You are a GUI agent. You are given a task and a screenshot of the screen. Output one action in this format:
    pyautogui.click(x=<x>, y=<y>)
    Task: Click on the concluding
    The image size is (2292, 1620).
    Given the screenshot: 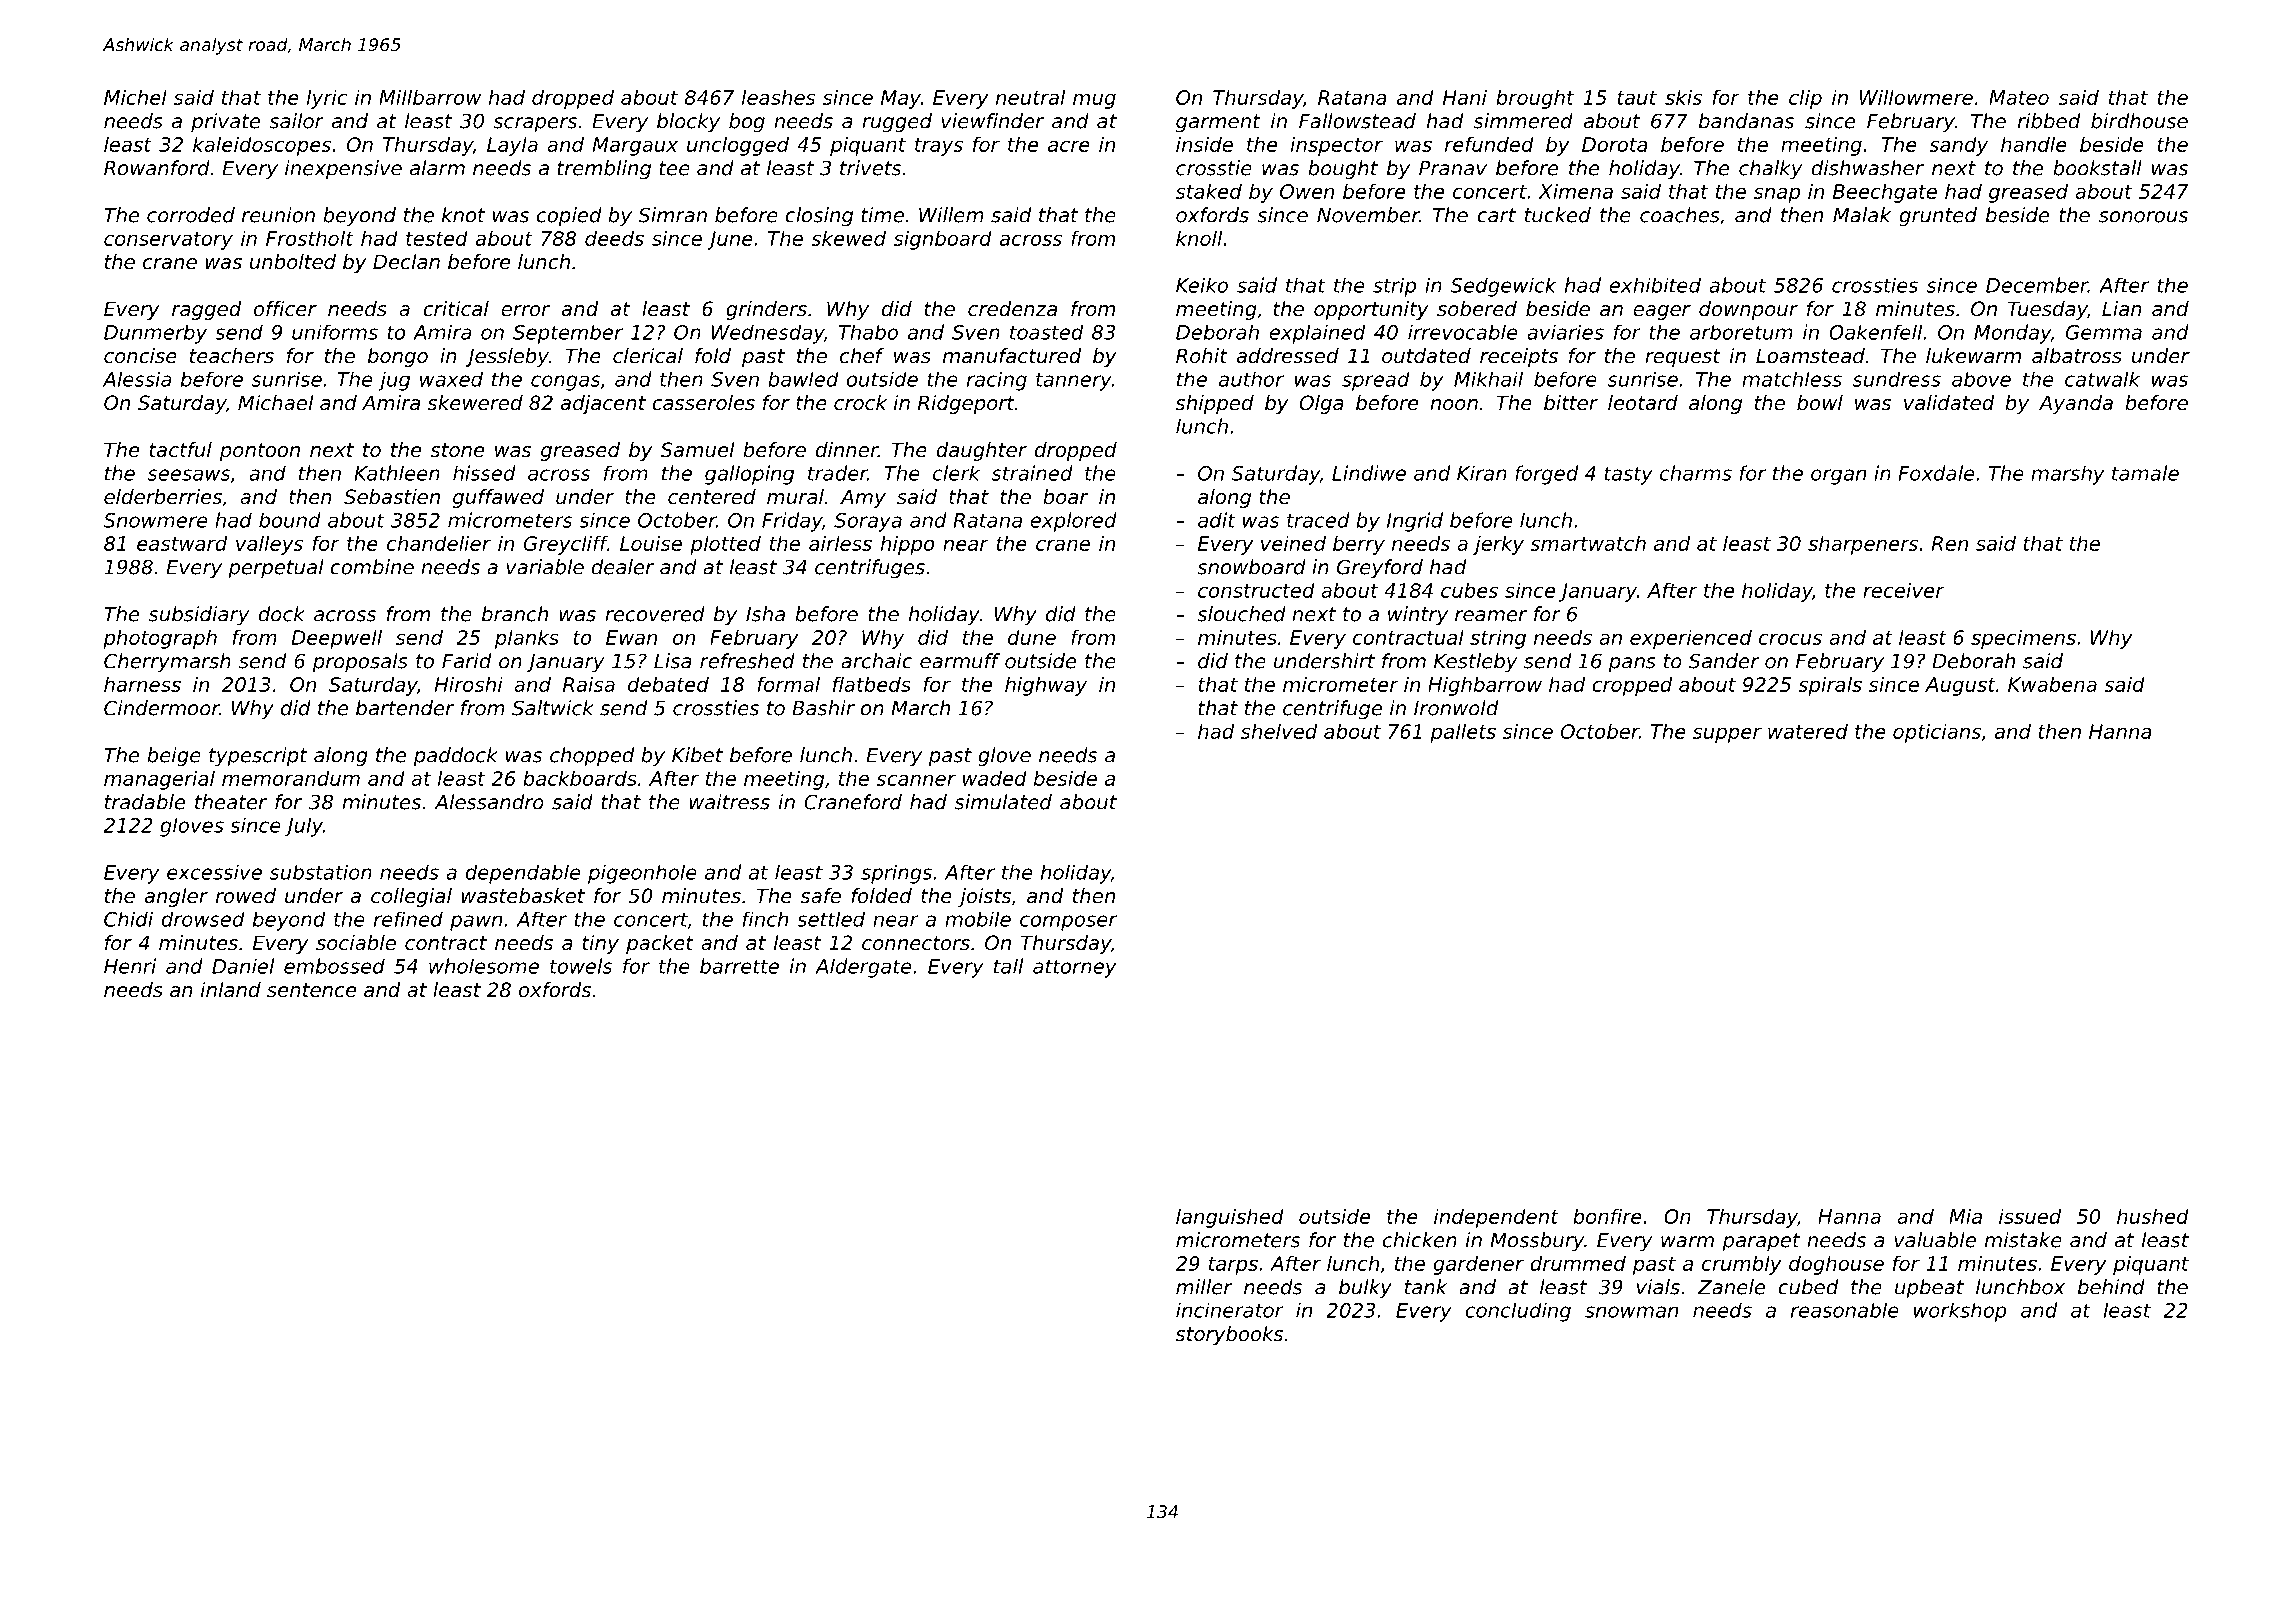 What is the action you would take?
    pyautogui.click(x=1518, y=1312)
